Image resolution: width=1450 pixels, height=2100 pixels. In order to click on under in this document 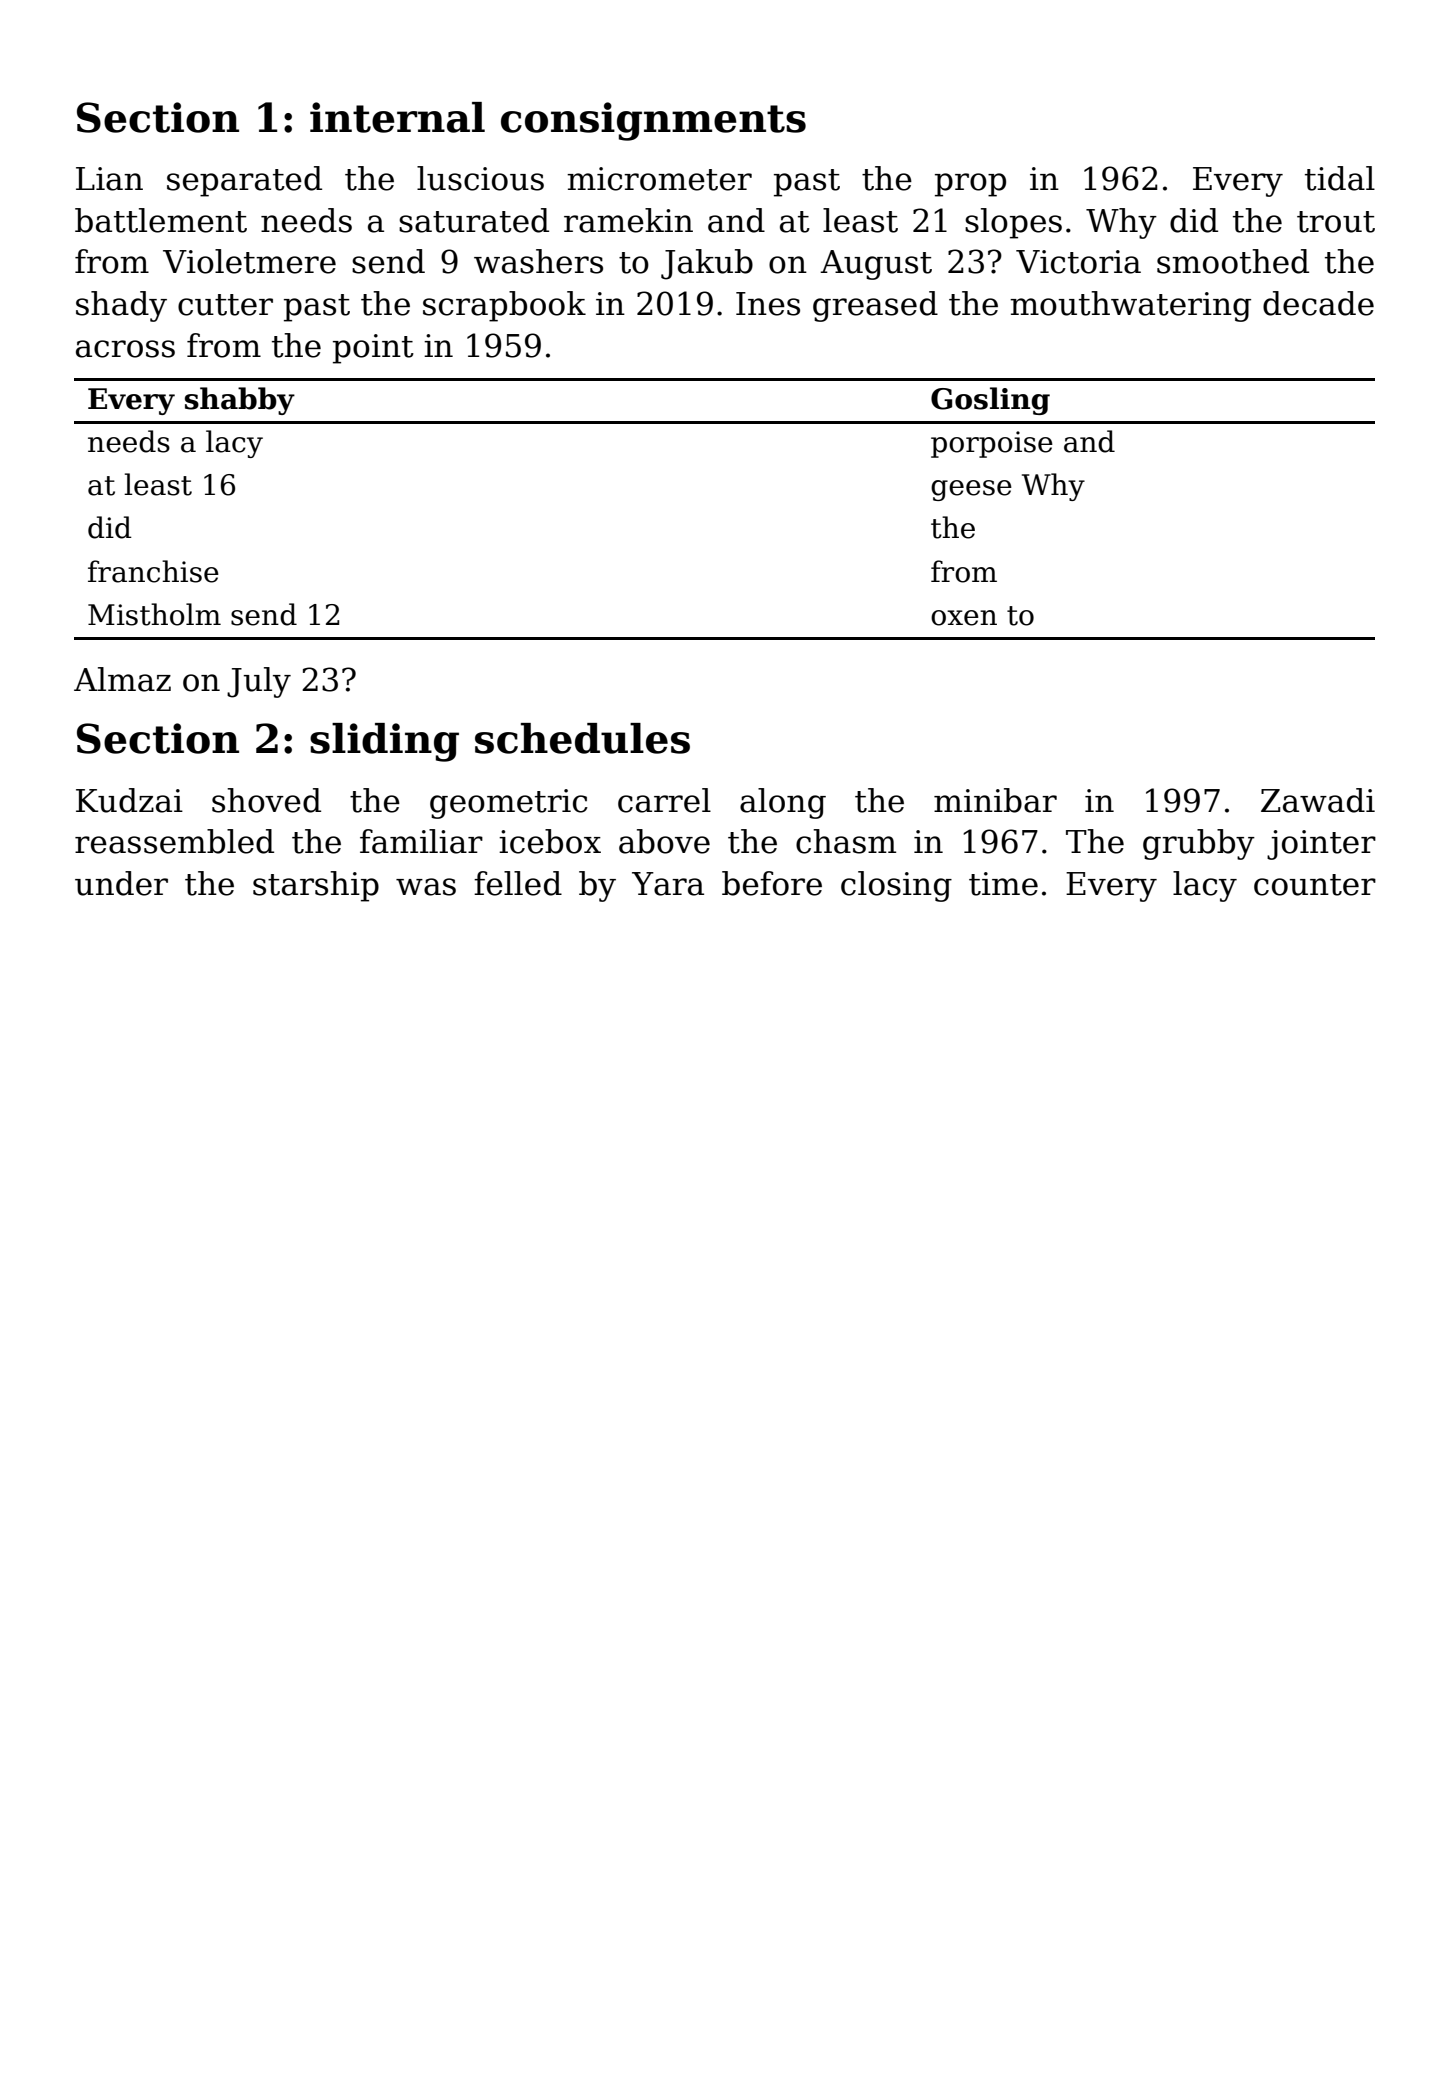, I will do `click(121, 883)`.
